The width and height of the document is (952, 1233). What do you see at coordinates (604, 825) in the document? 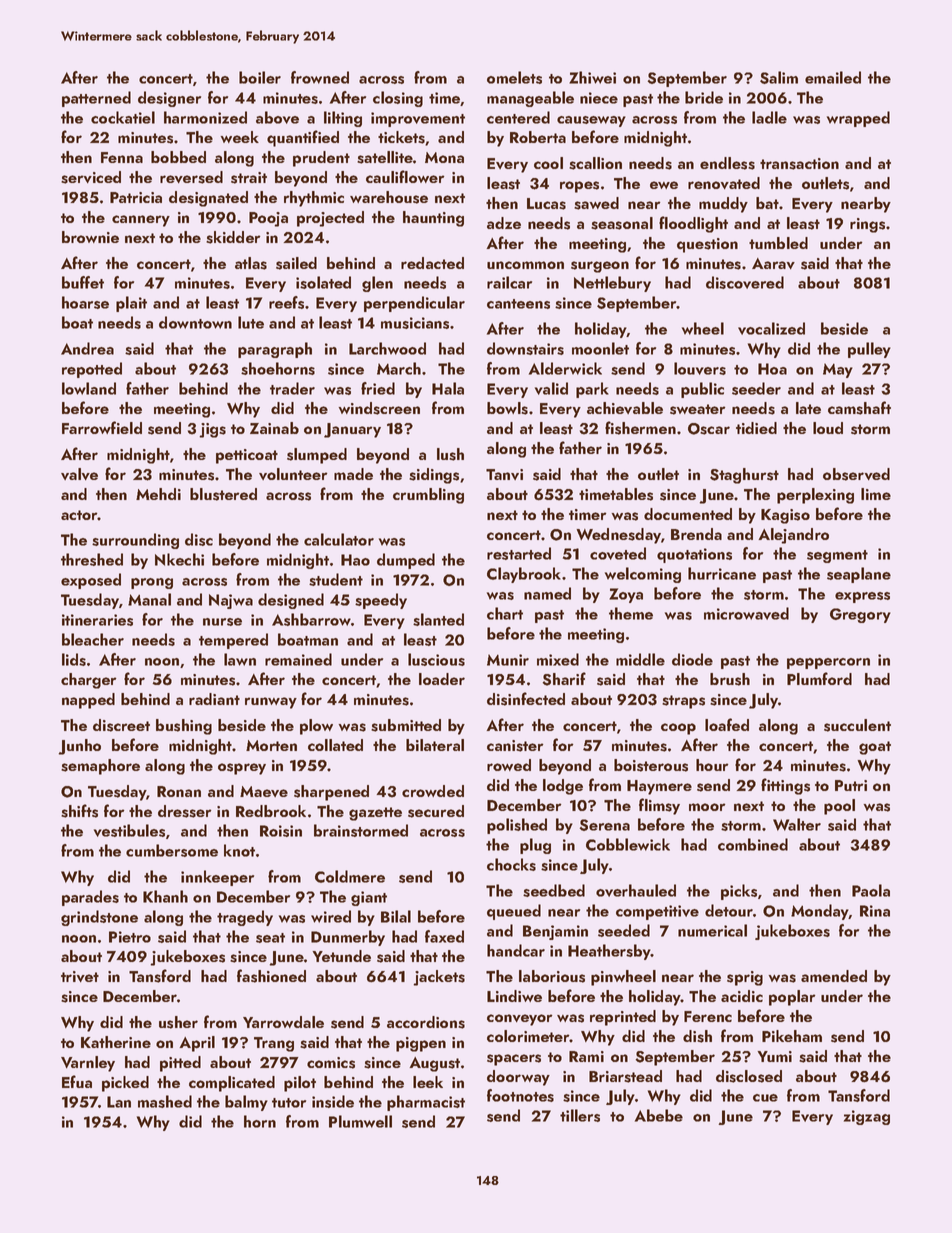
I see `Serena` at bounding box center [604, 825].
